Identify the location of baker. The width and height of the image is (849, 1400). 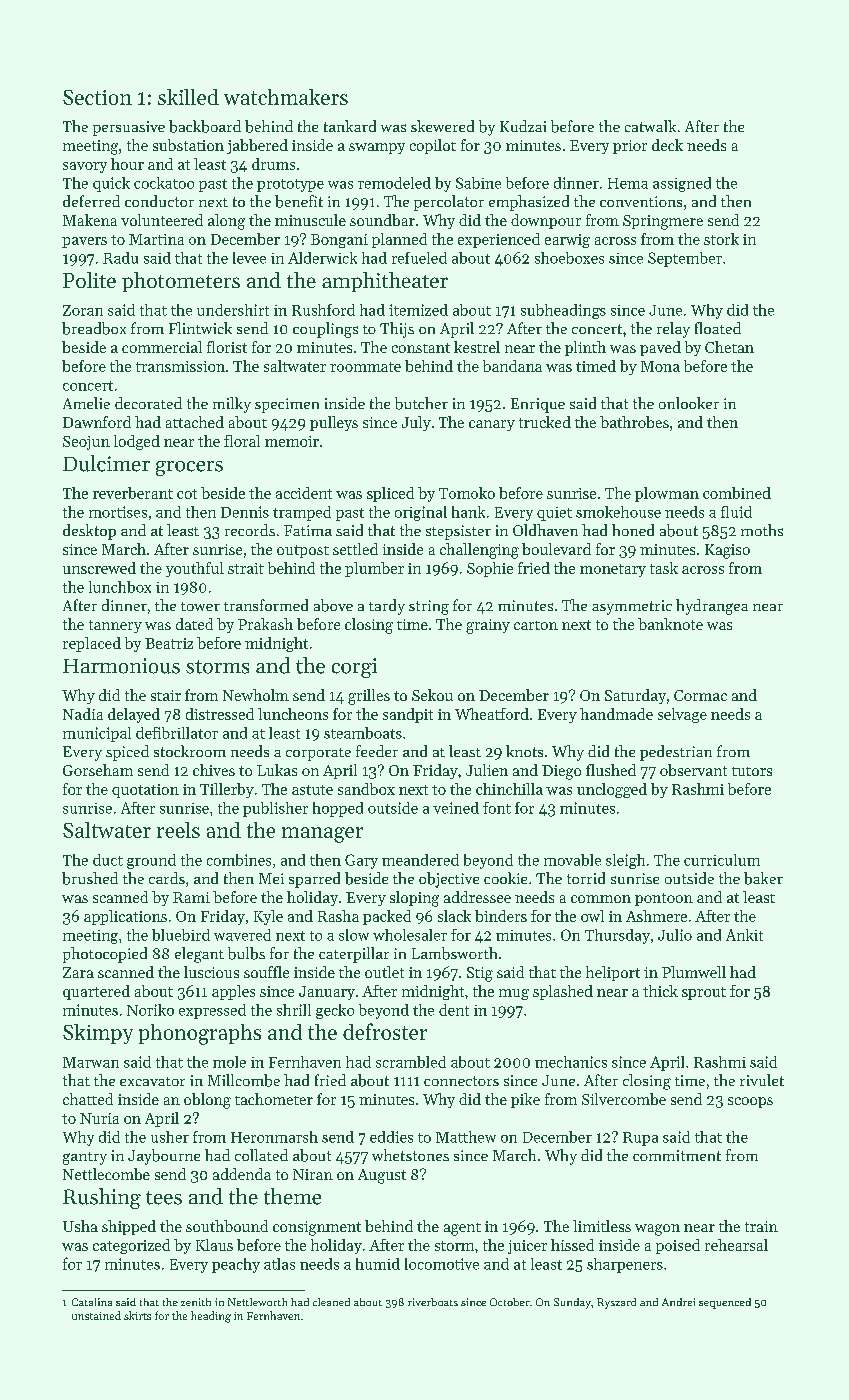
(763, 878).
